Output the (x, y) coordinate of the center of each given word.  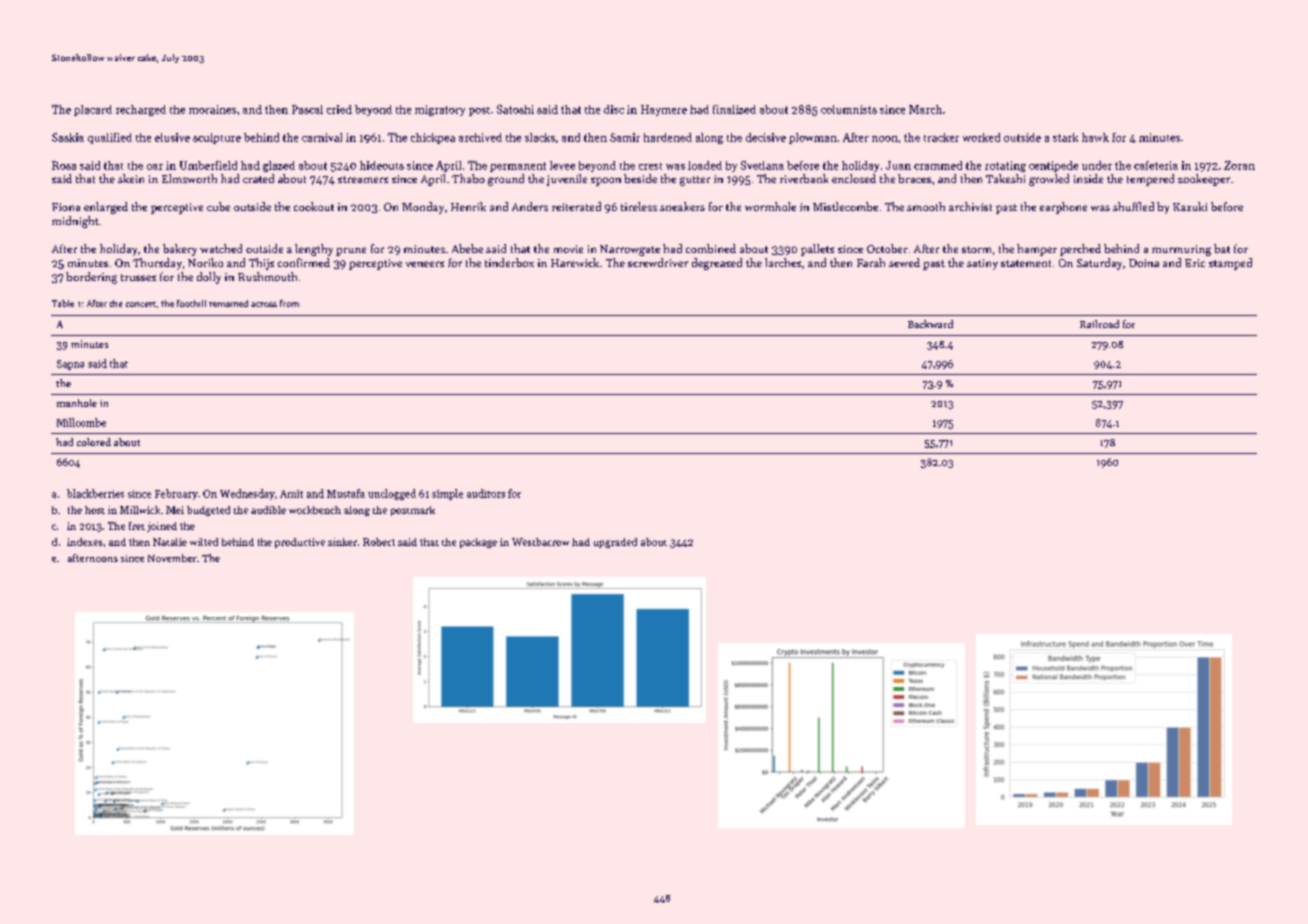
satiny (982, 264)
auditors (486, 493)
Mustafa (346, 493)
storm (976, 249)
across (264, 304)
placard (93, 110)
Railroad (1099, 324)
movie (568, 249)
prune (351, 251)
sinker (342, 542)
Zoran (1239, 165)
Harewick (575, 262)
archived (480, 137)
